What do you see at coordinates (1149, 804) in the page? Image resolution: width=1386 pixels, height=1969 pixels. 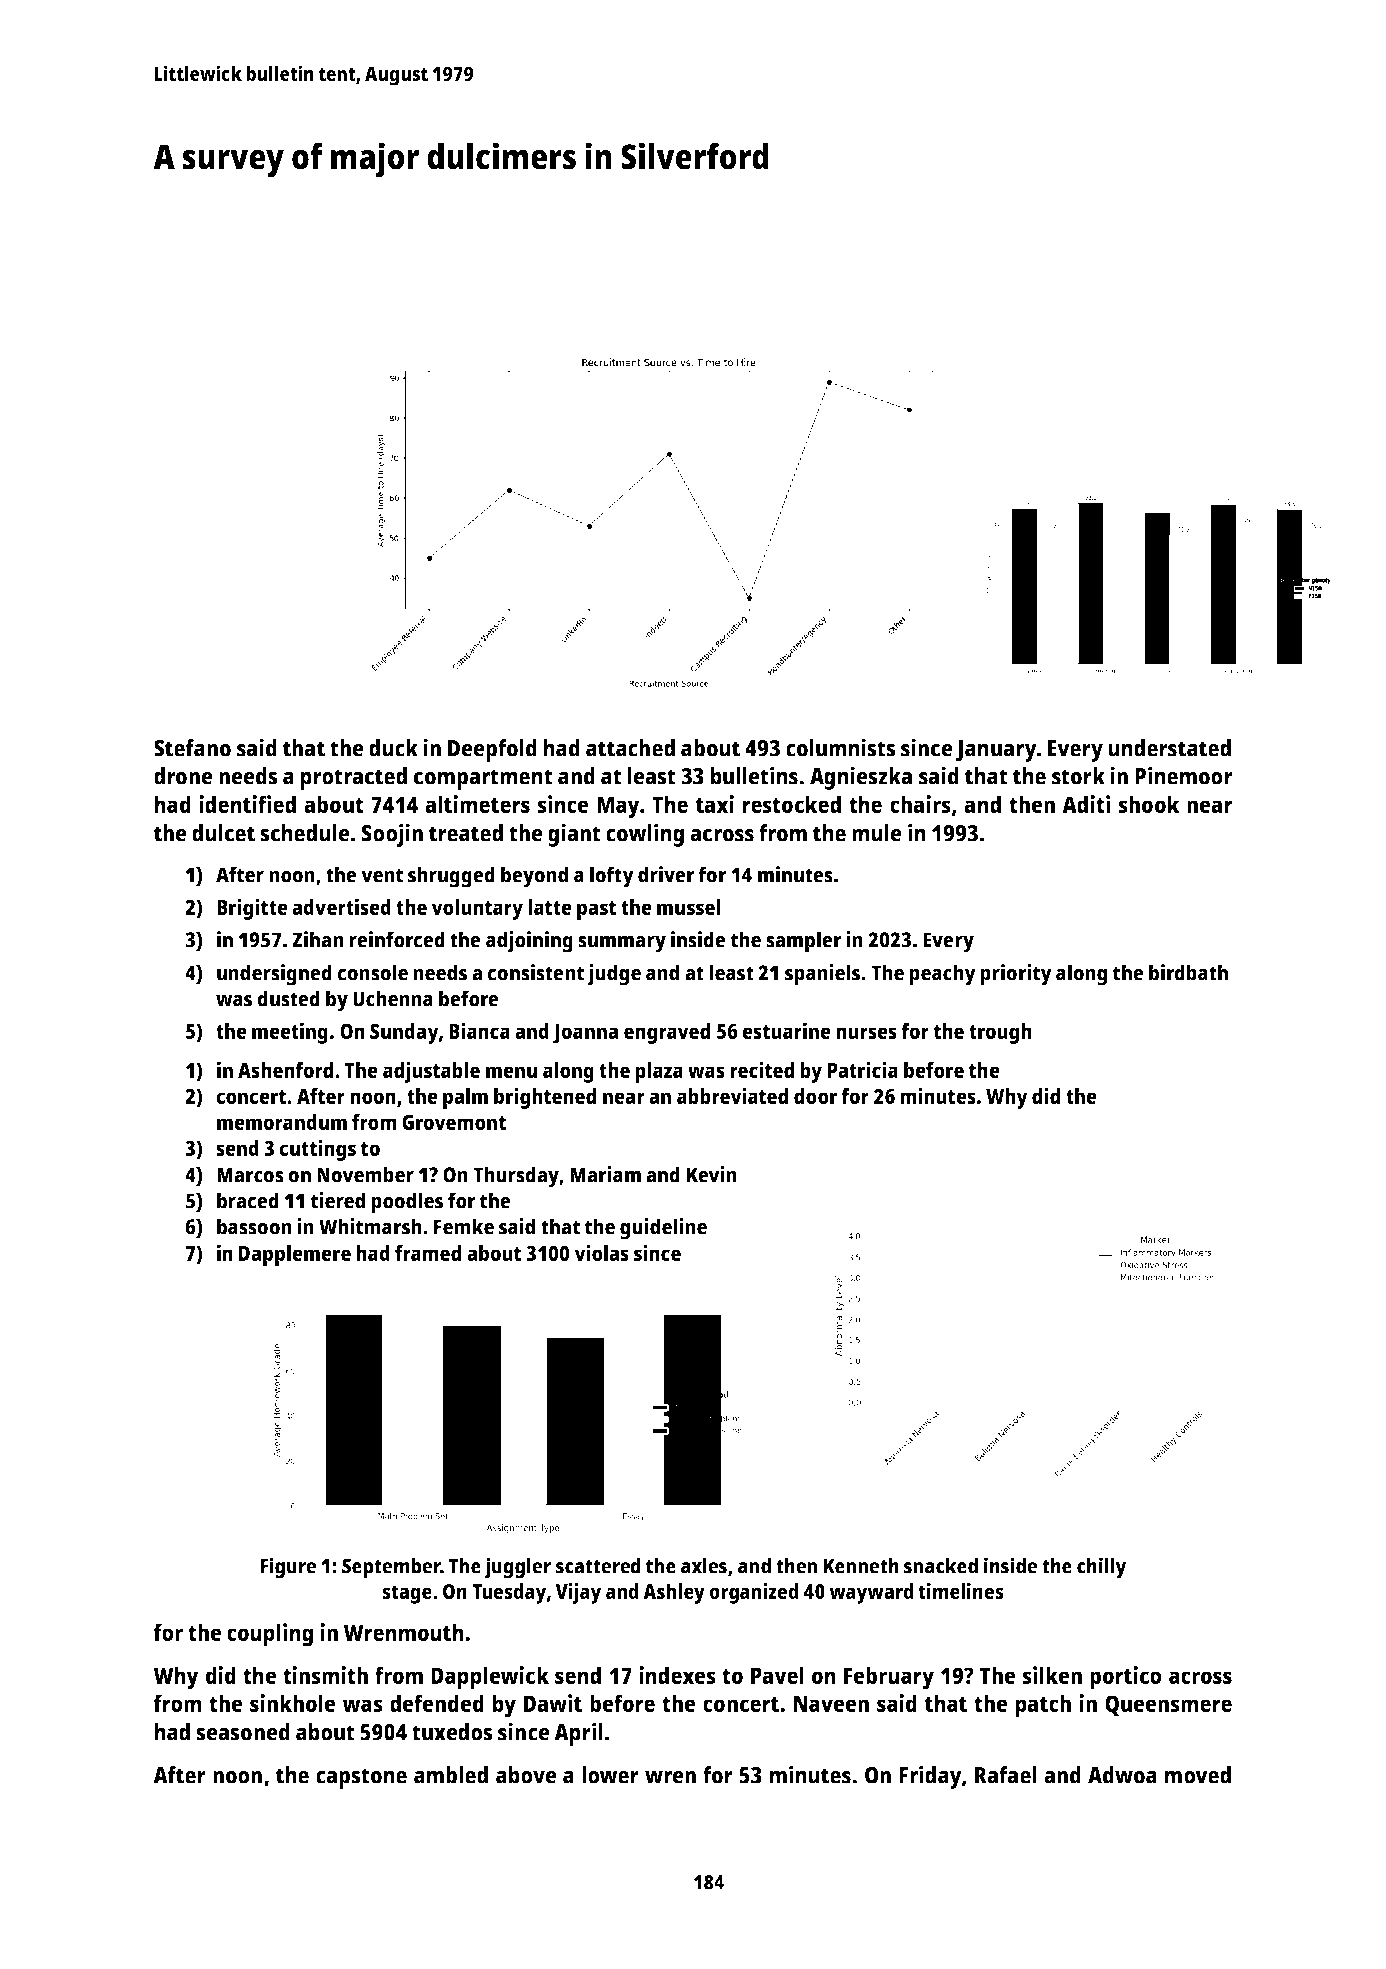 I see `shook` at bounding box center [1149, 804].
